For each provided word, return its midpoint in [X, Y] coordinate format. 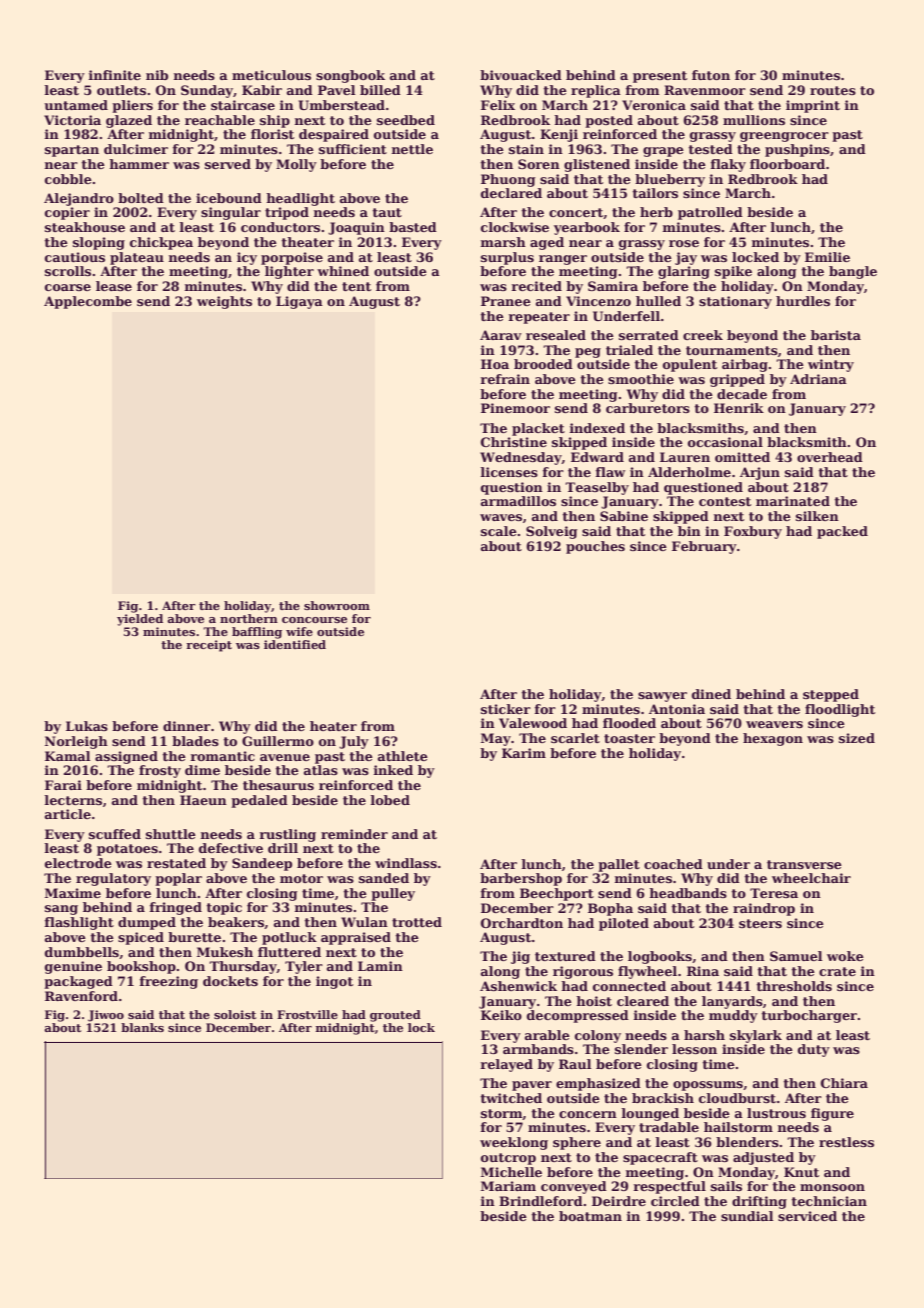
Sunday [207, 91]
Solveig [551, 532]
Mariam [508, 1186]
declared [511, 193]
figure [832, 1114]
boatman [590, 1216]
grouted [395, 1016]
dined [711, 694]
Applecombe [88, 302]
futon [711, 75]
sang [61, 910]
